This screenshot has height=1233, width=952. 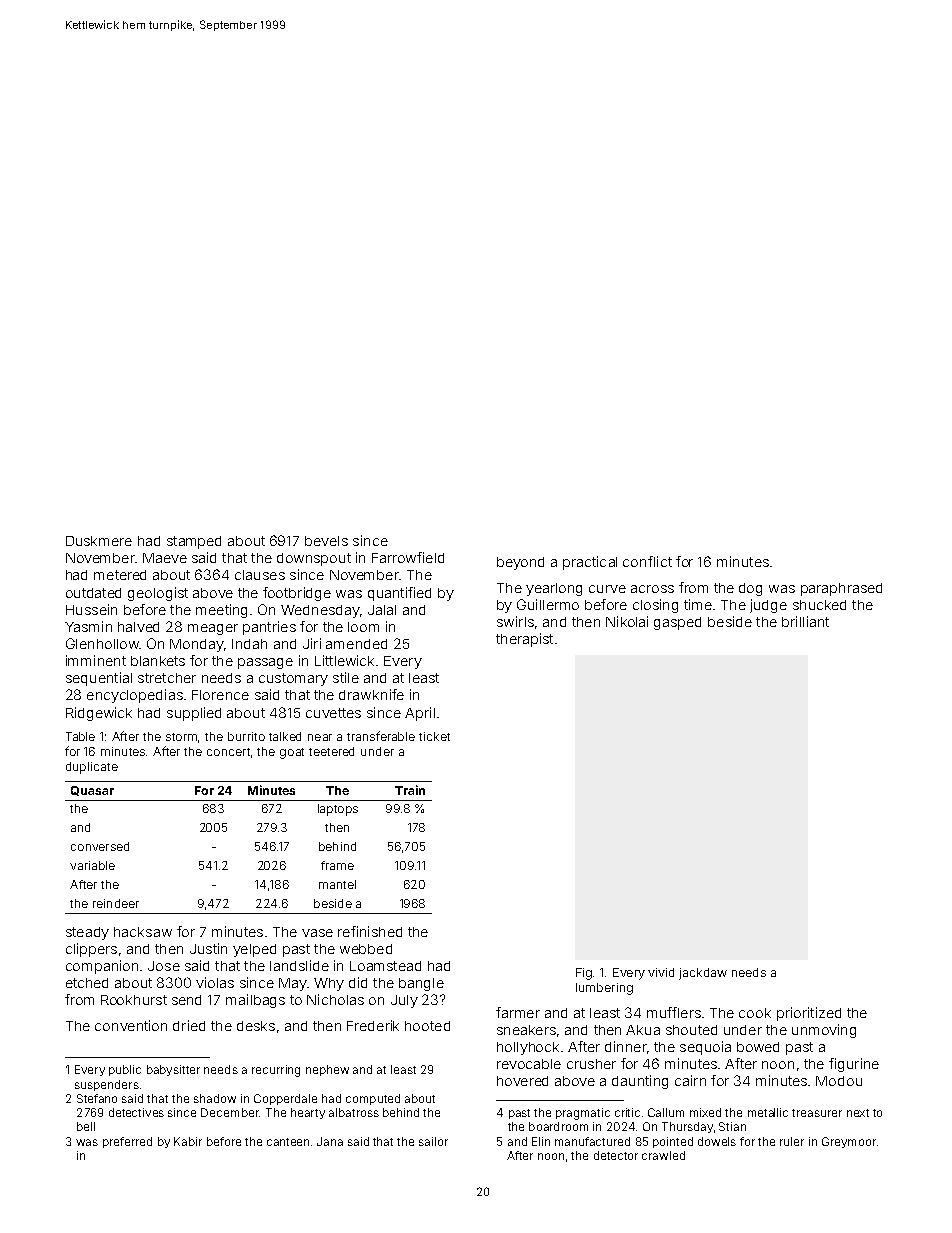 I want to click on bevels, so click(x=326, y=541).
